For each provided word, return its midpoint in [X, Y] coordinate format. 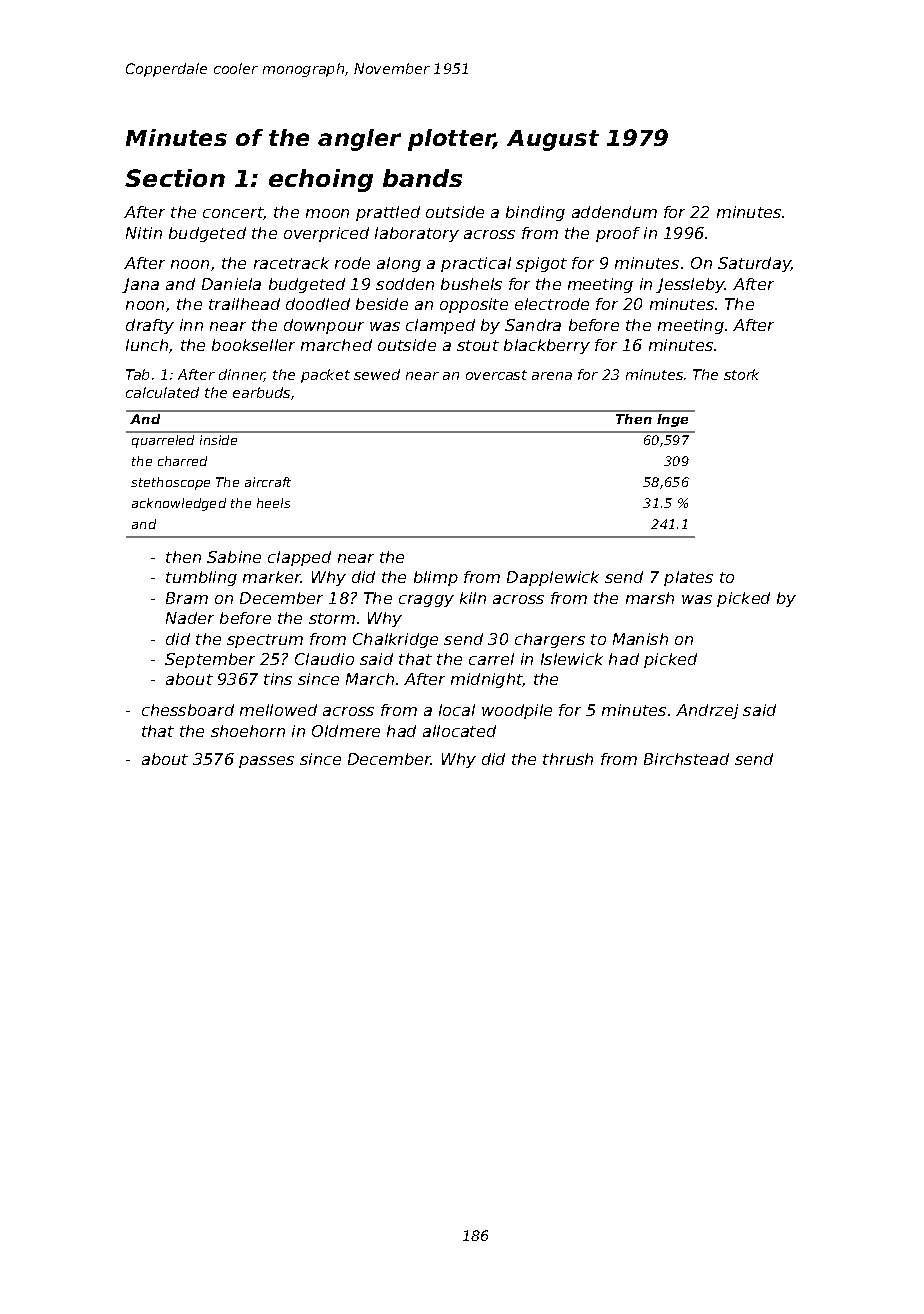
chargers [550, 640]
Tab [137, 374]
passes [266, 762]
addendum [614, 212]
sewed [377, 374]
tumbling [201, 578]
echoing [321, 180]
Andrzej [707, 711]
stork [741, 374]
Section [175, 178]
